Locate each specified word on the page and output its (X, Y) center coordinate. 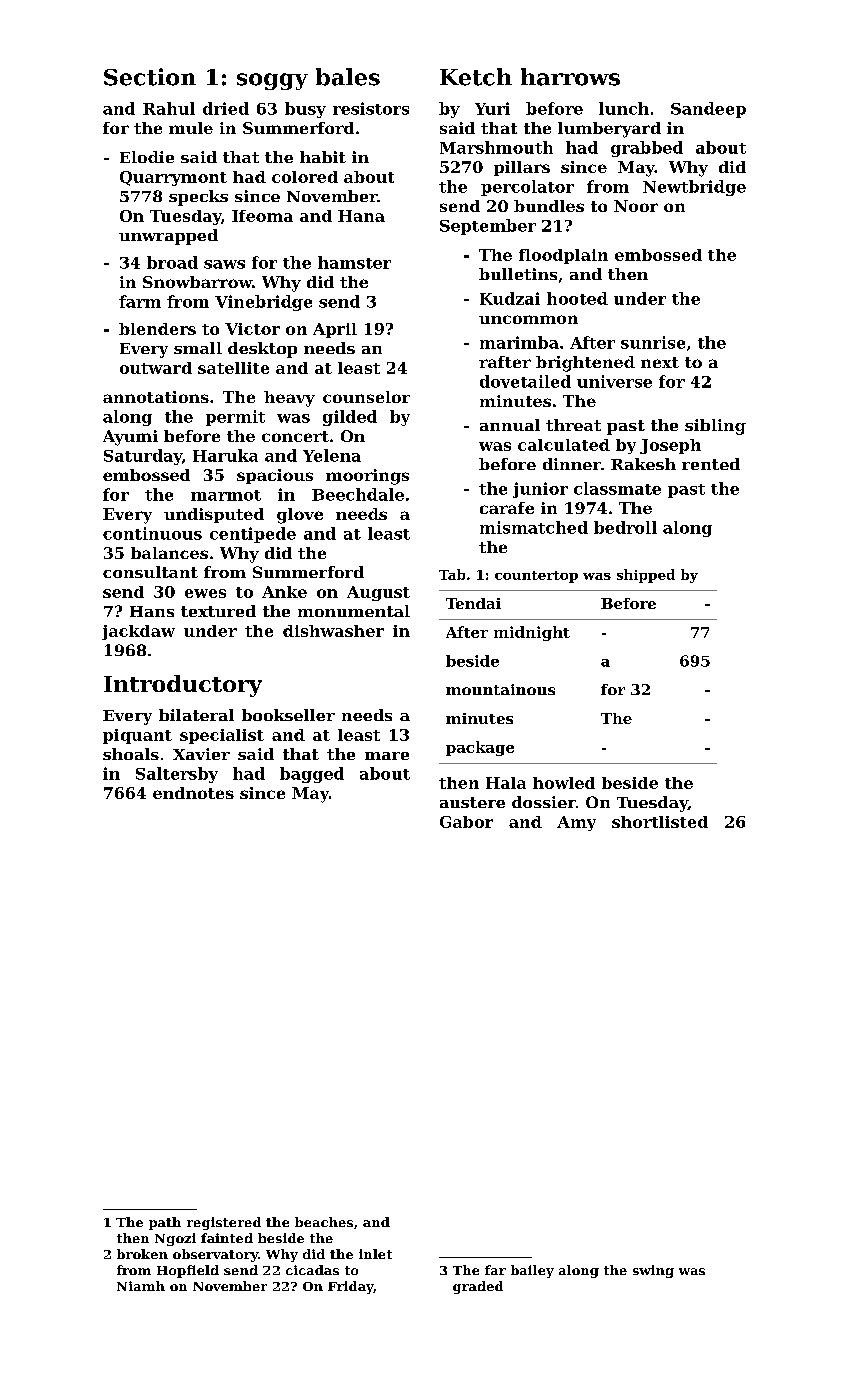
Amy (576, 823)
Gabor (466, 822)
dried (226, 108)
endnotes (193, 793)
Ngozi (175, 1239)
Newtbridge (694, 188)
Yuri (492, 108)
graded (478, 1287)
